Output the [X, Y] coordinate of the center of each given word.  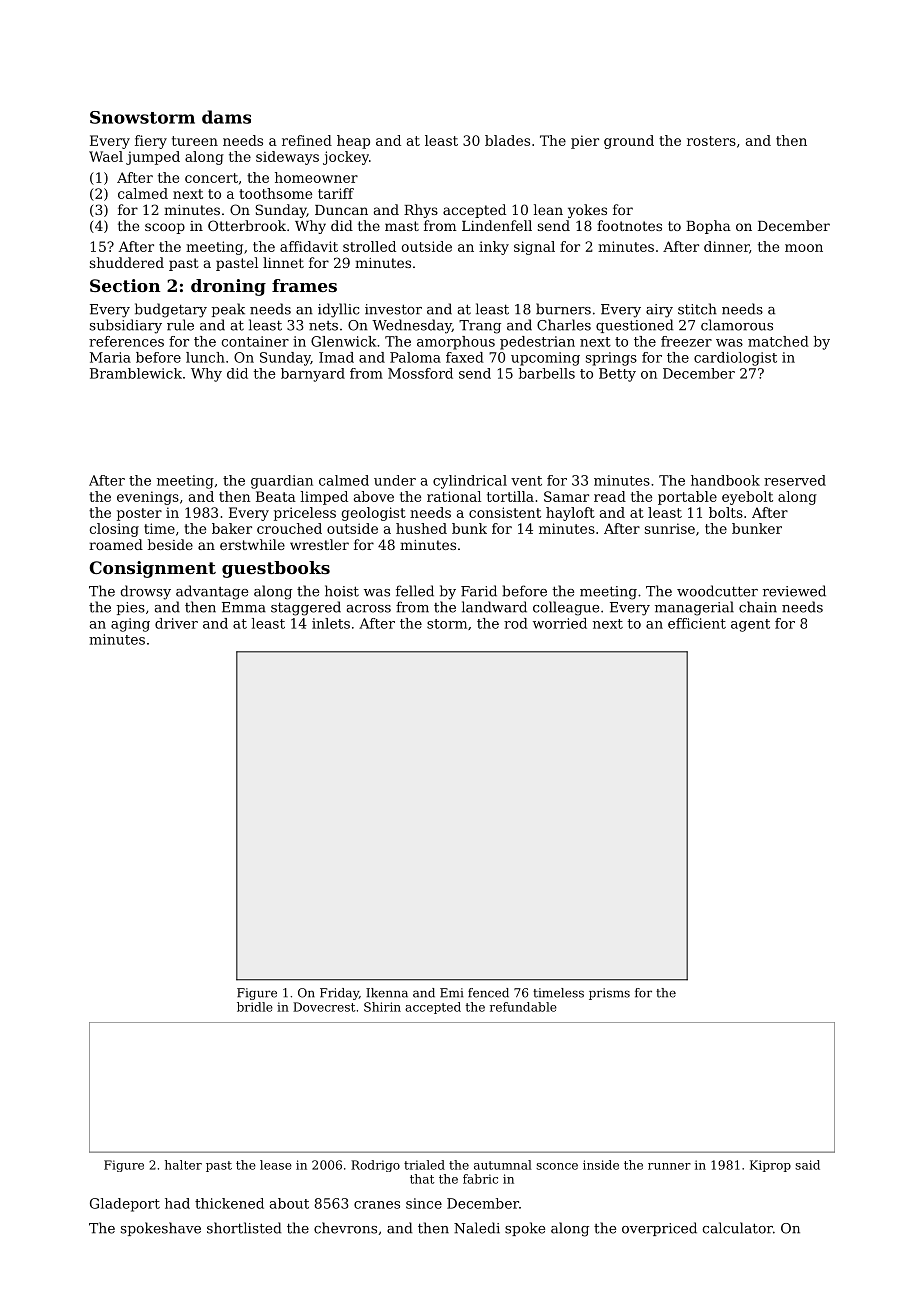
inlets [331, 623]
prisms [609, 994]
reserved [795, 480]
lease [276, 1165]
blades [507, 140]
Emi [452, 993]
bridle [255, 1007]
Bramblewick [136, 373]
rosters [711, 141]
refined [307, 140]
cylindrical [470, 482]
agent [750, 625]
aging [130, 625]
